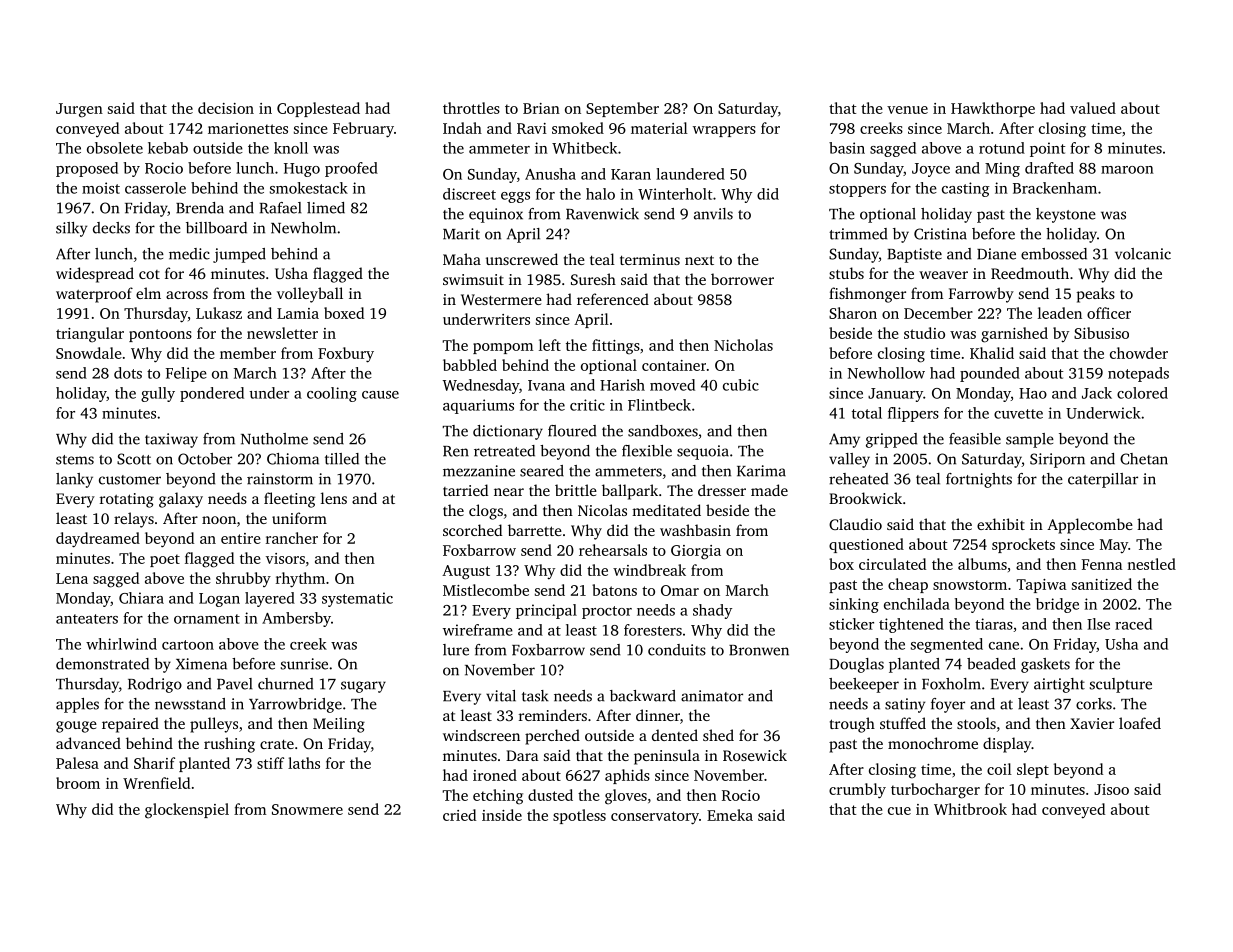  What do you see at coordinates (846, 273) in the screenshot?
I see `stubs` at bounding box center [846, 273].
